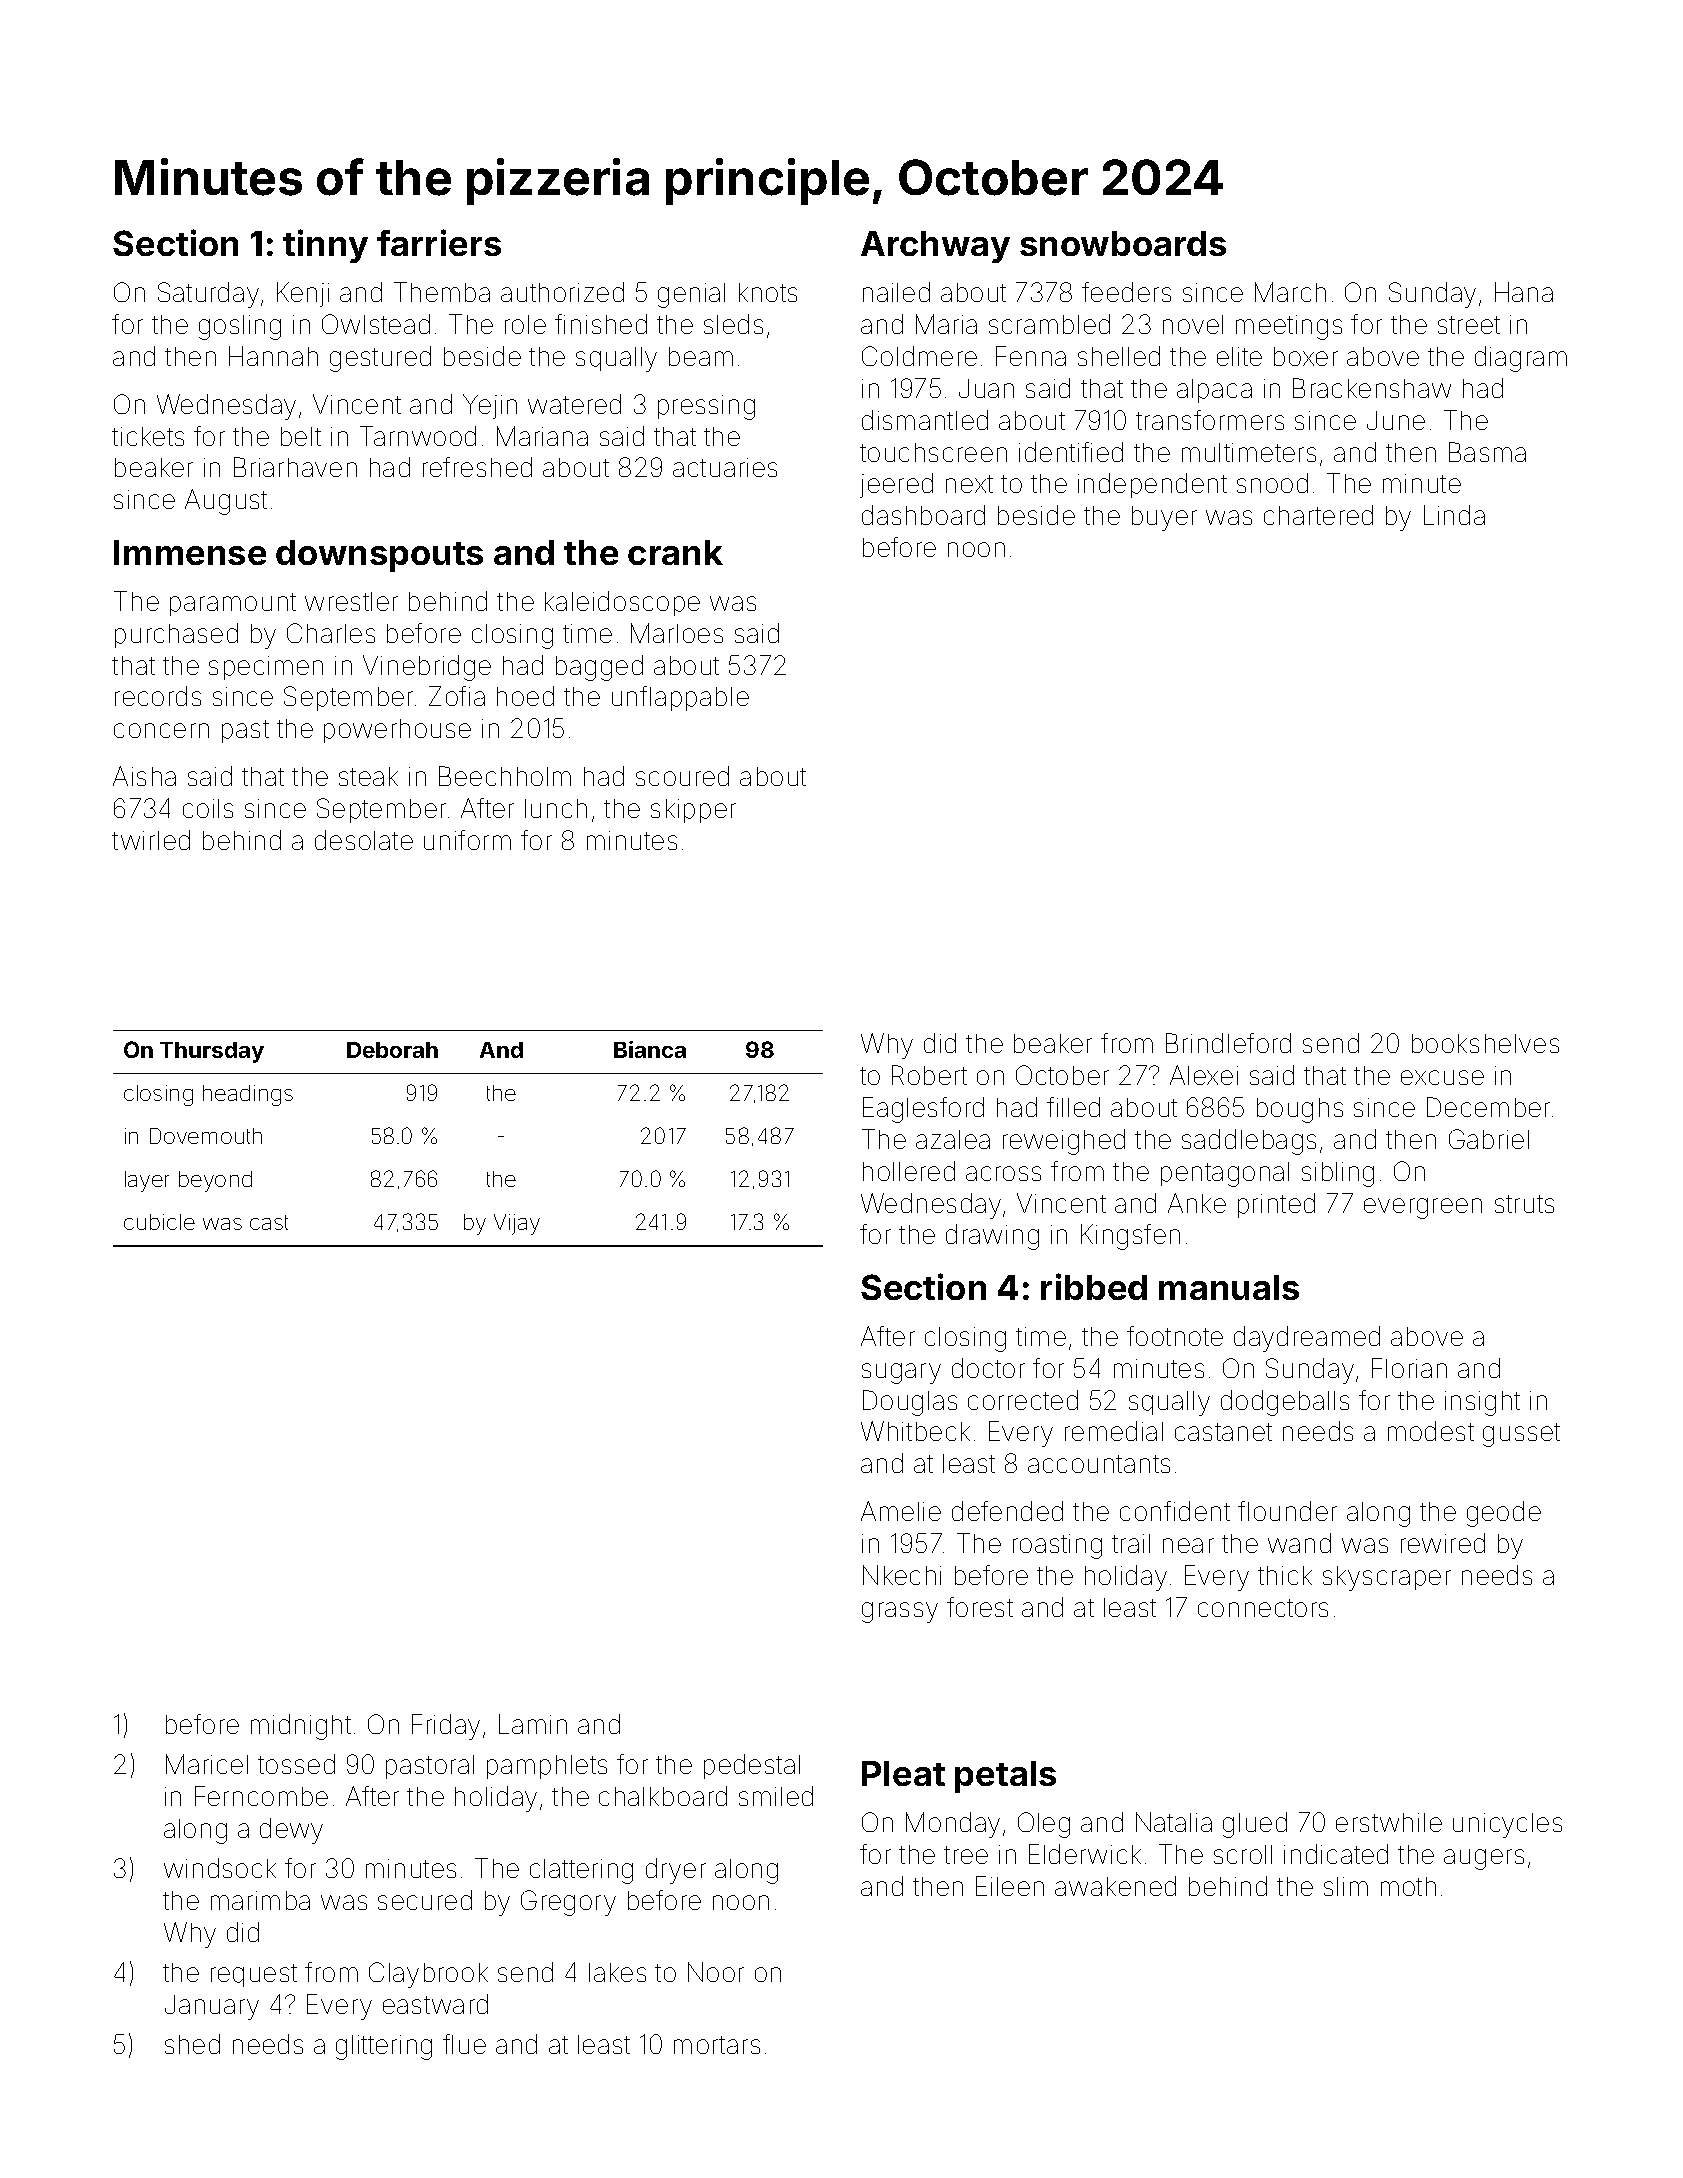 The width and height of the image is (1683, 2178). Describe the element at coordinates (418, 436) in the image. I see `Tarnwood` at that location.
